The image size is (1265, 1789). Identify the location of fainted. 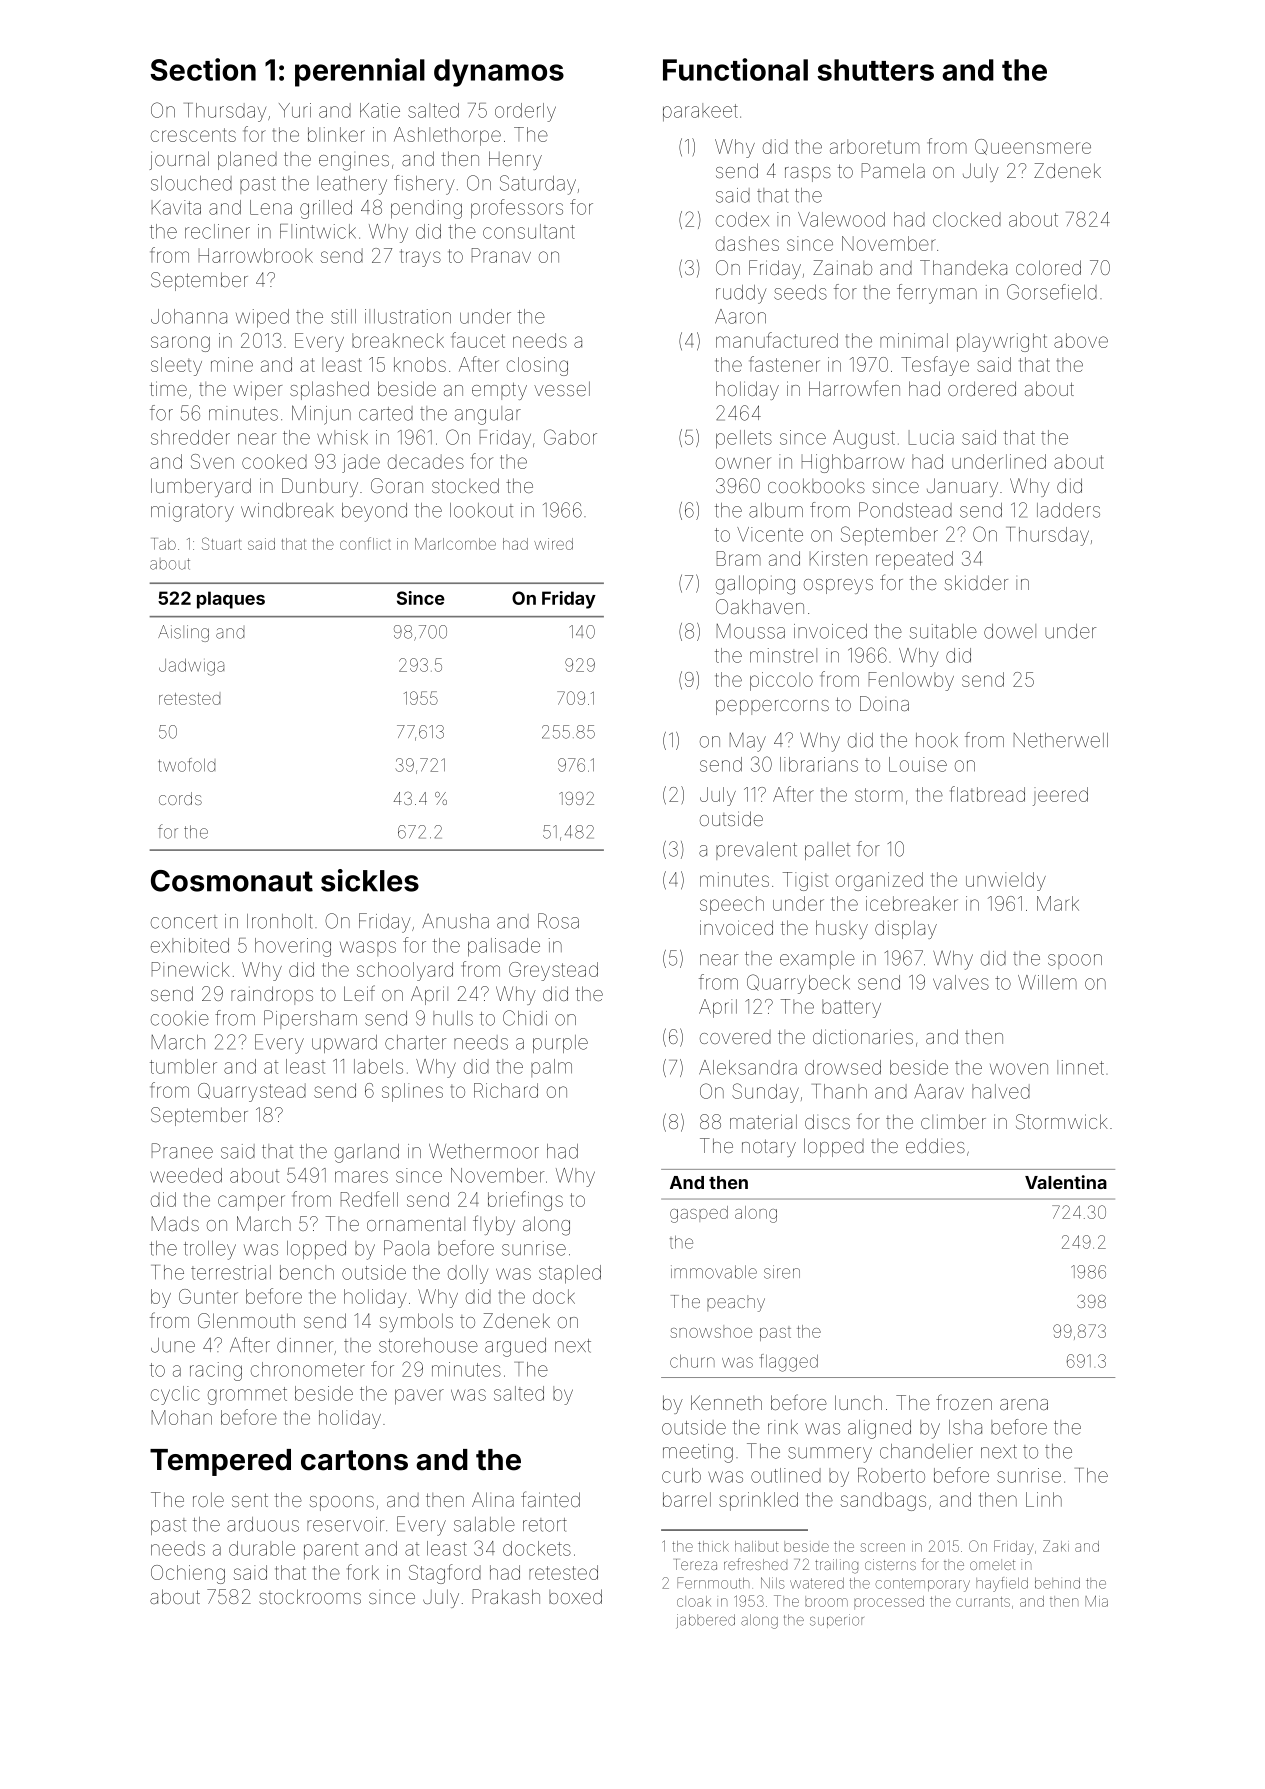
(550, 1499).
